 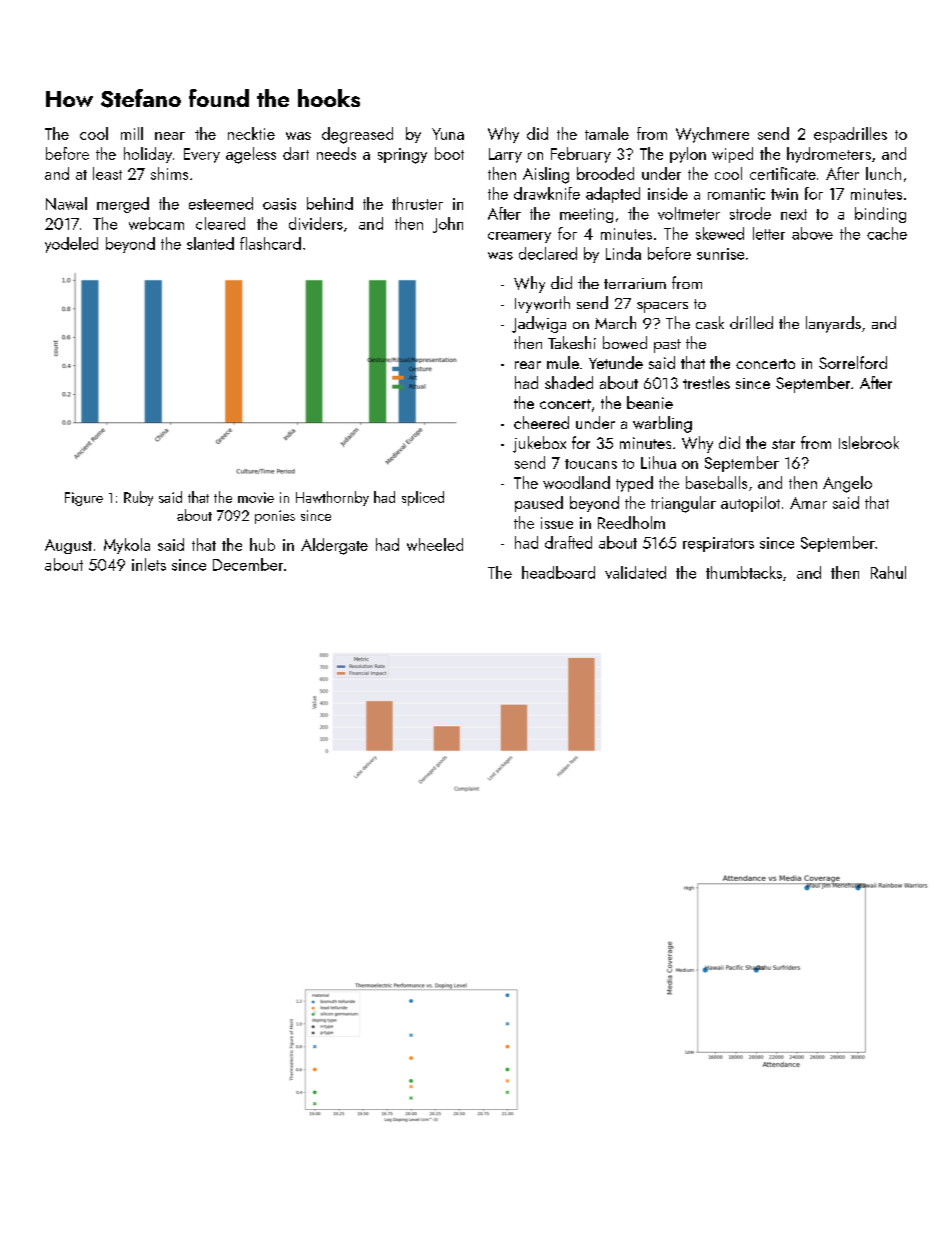 I want to click on next, so click(x=794, y=214).
